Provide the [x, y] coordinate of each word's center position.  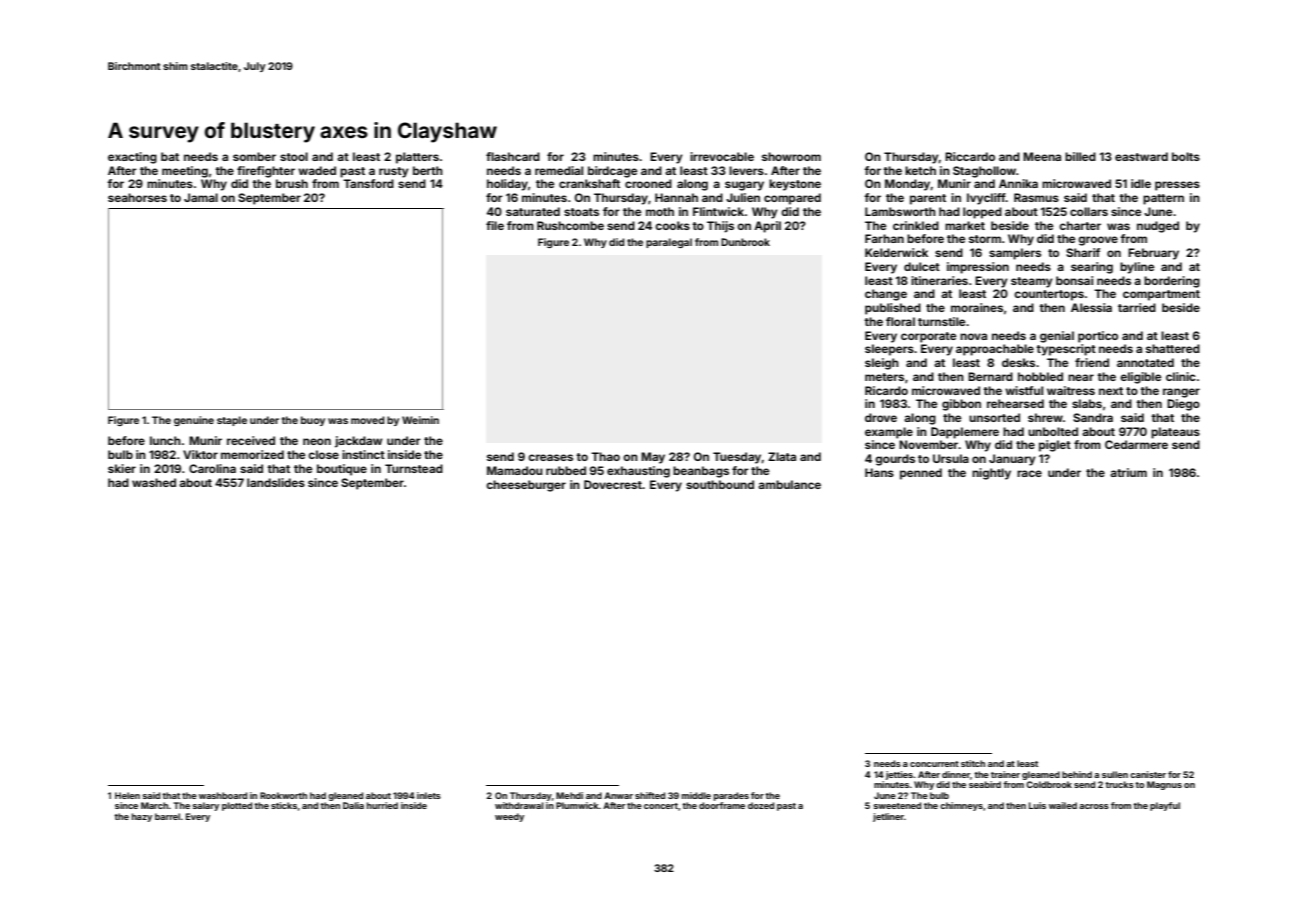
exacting [132, 158]
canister [1148, 774]
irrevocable [722, 156]
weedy [509, 817]
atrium [1128, 472]
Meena [1042, 156]
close [323, 454]
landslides [276, 482]
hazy [142, 817]
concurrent [934, 764]
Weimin [420, 420]
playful [1165, 806]
